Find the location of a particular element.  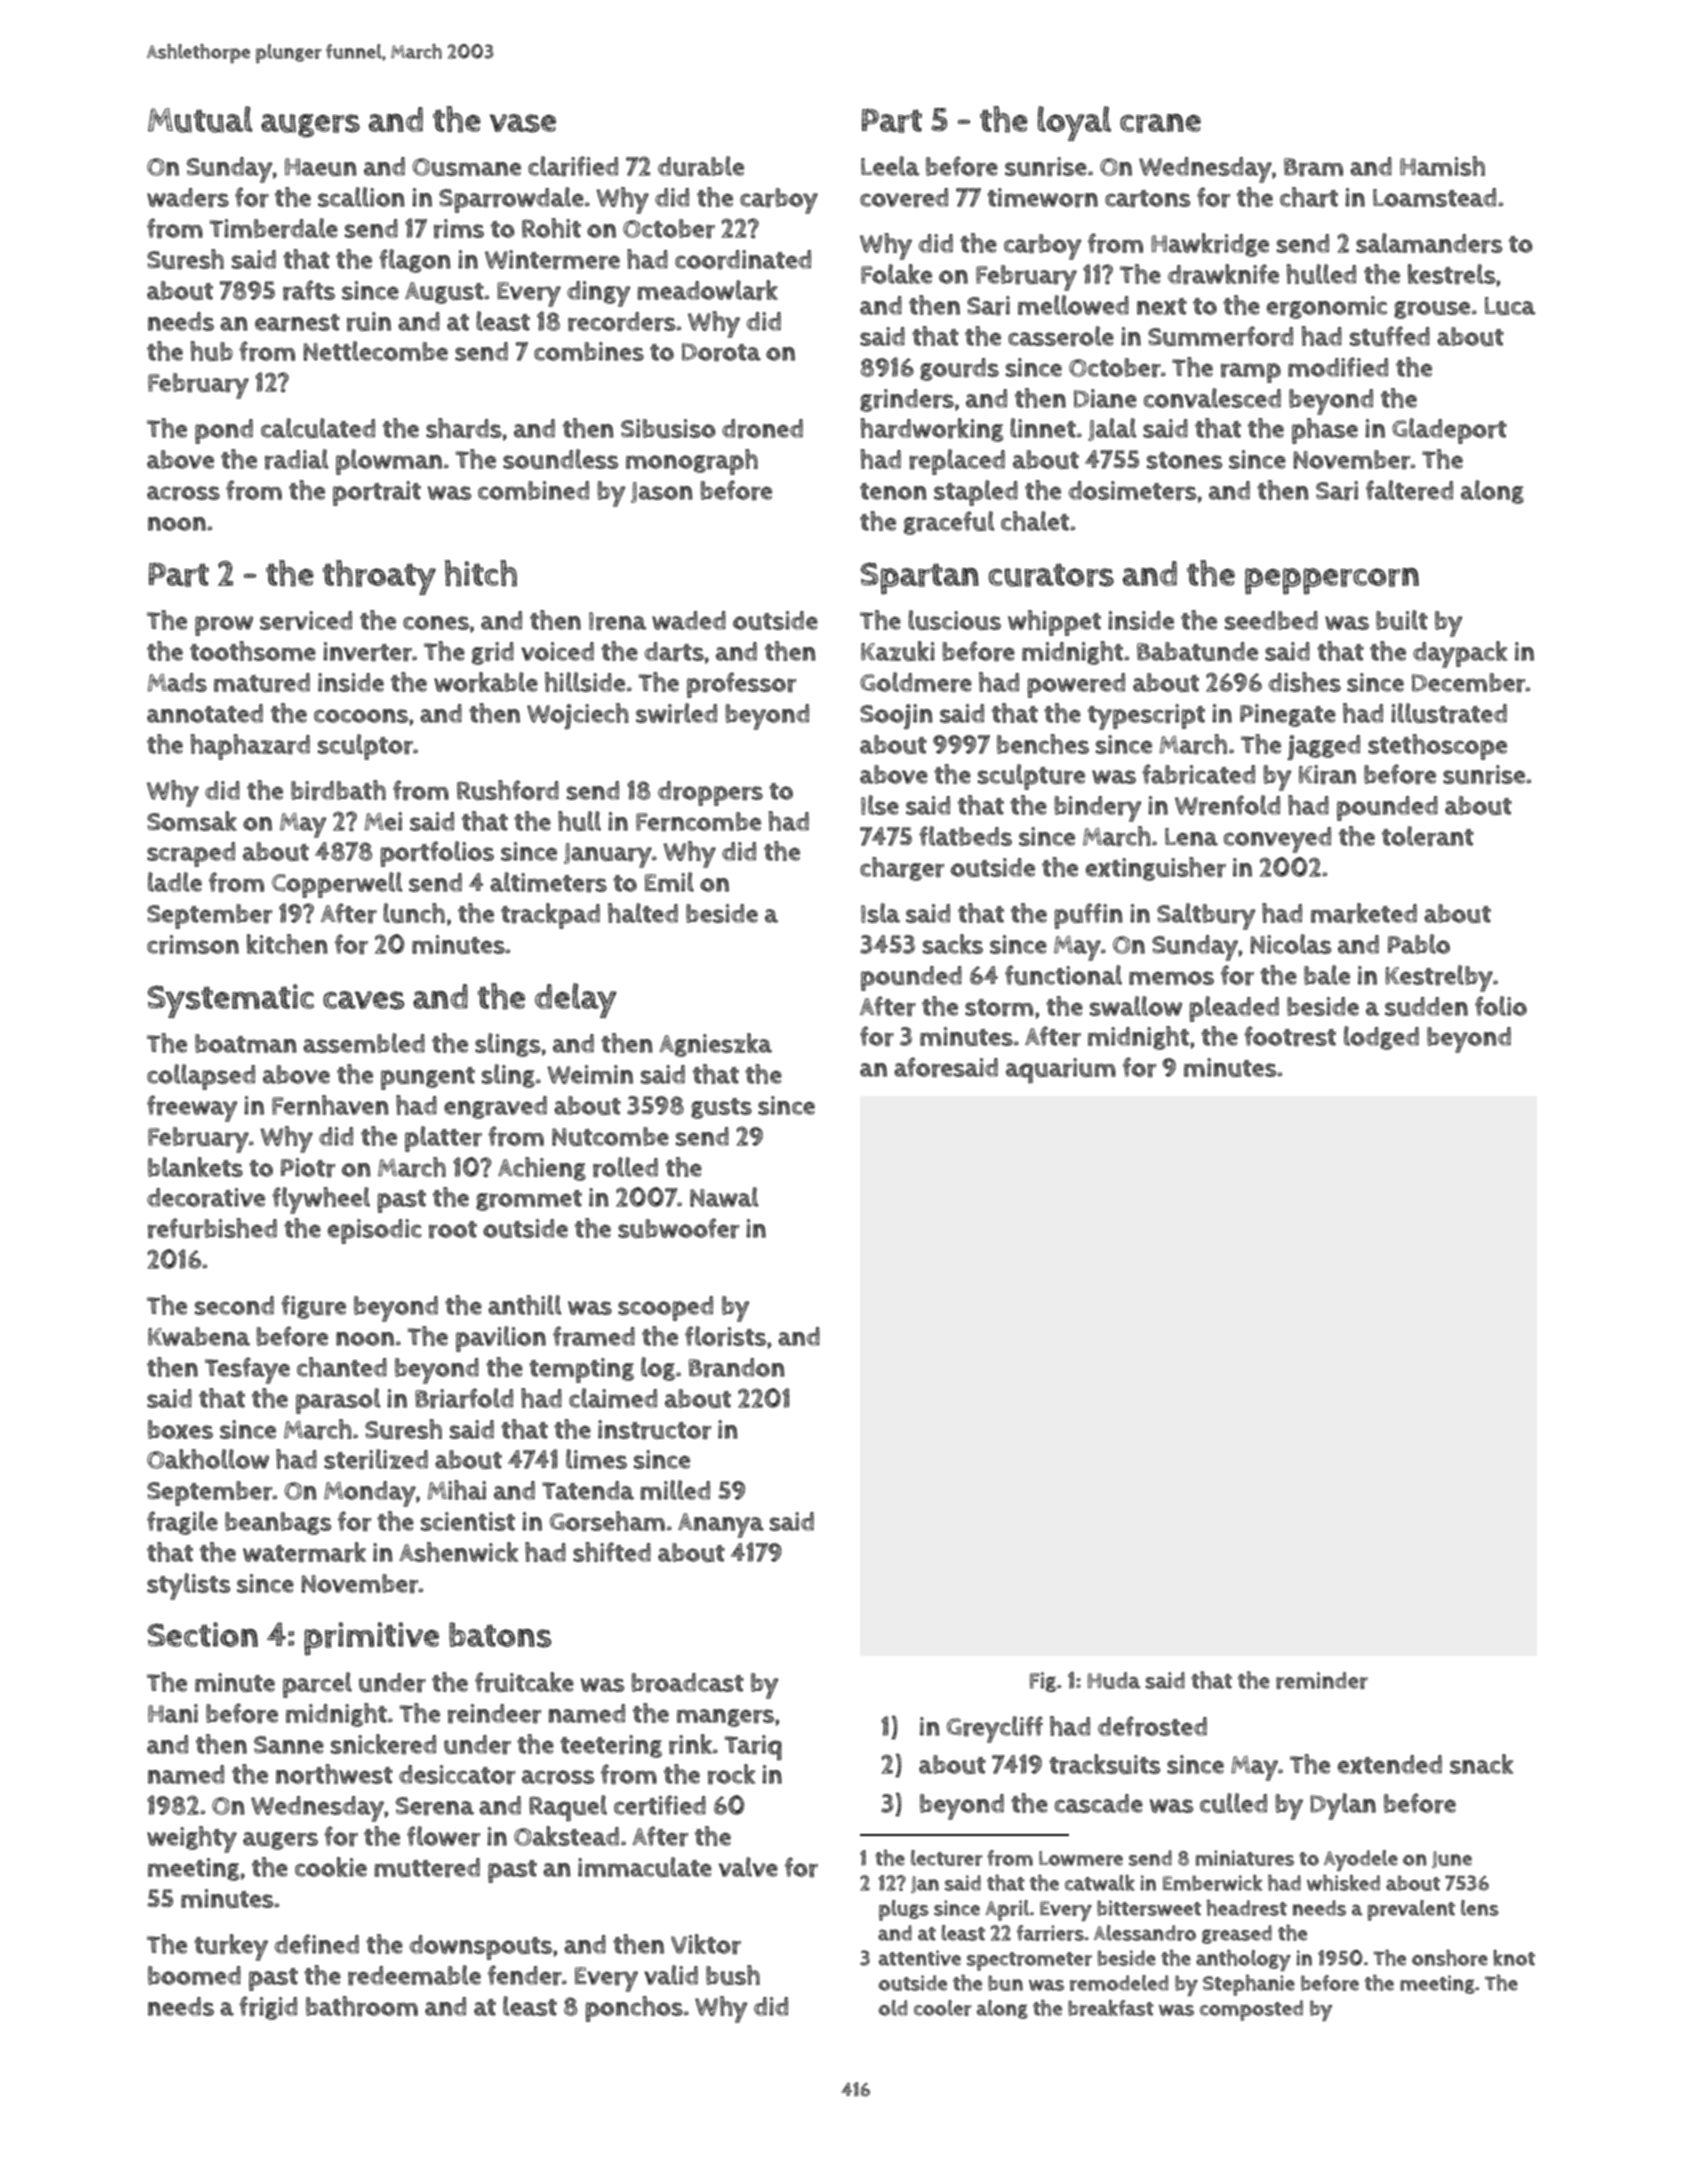

collapsed is located at coordinates (201, 1077).
